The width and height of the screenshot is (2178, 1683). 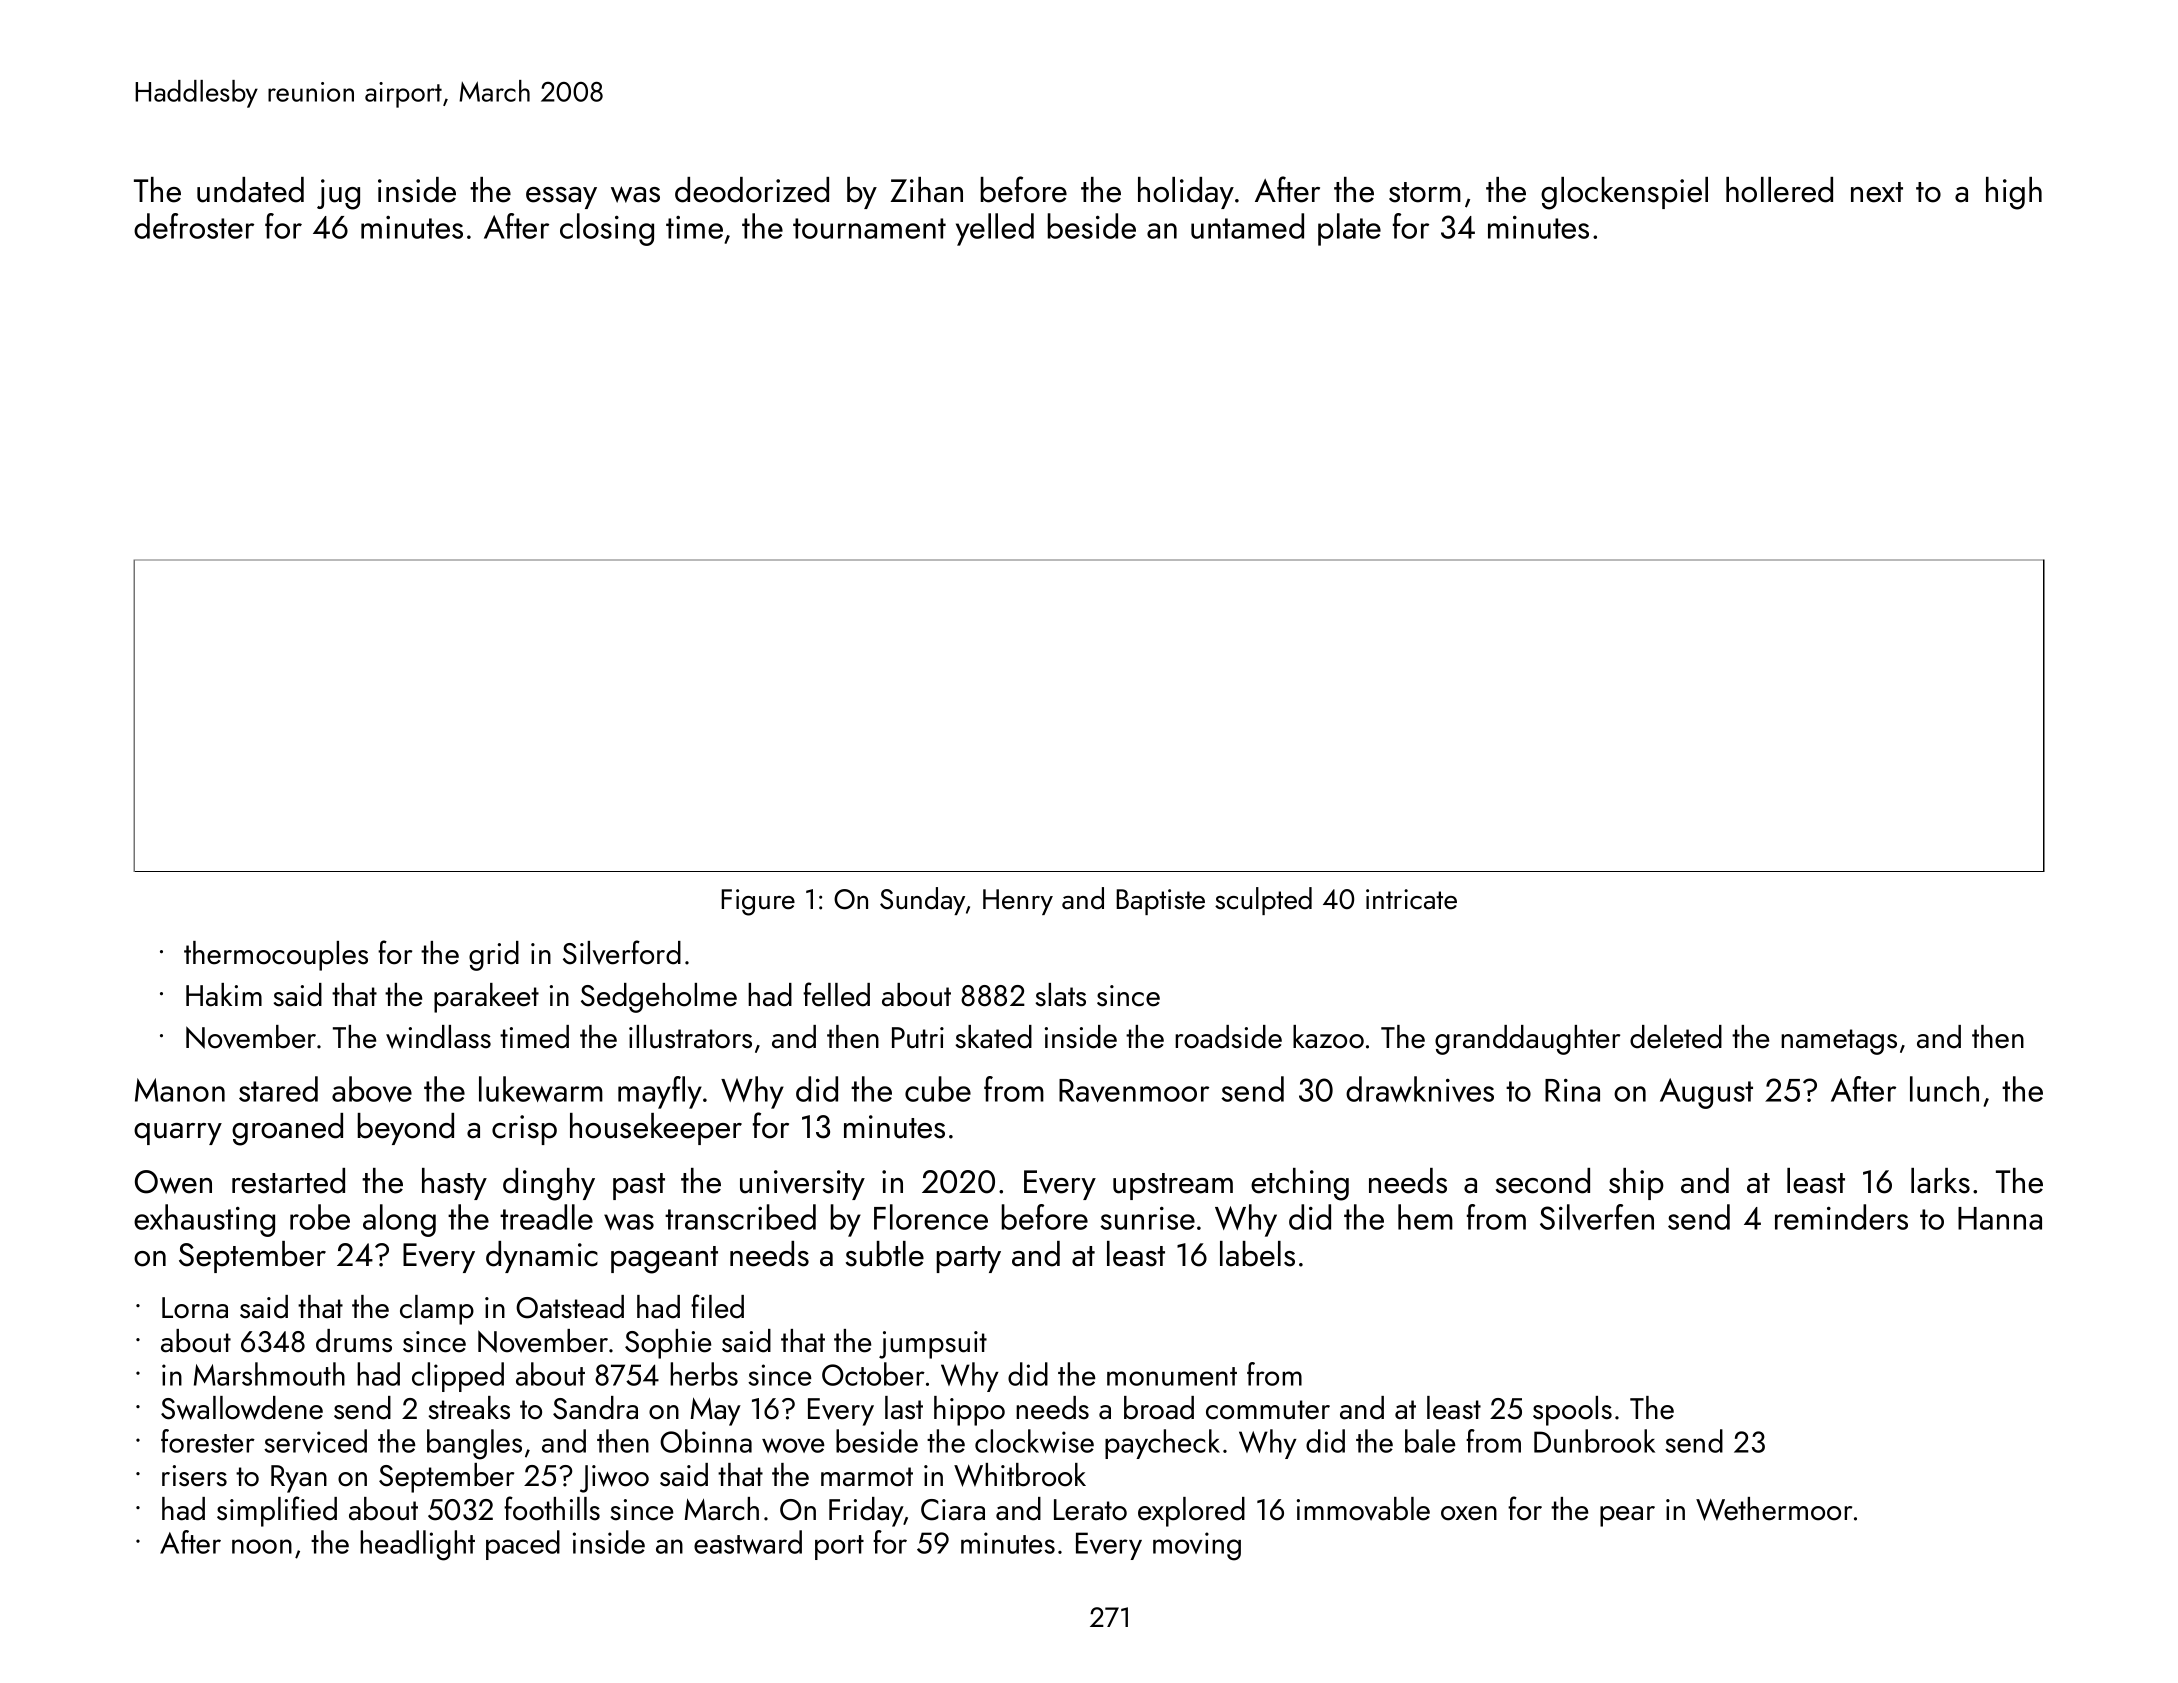 I want to click on Zihan, so click(x=927, y=190).
